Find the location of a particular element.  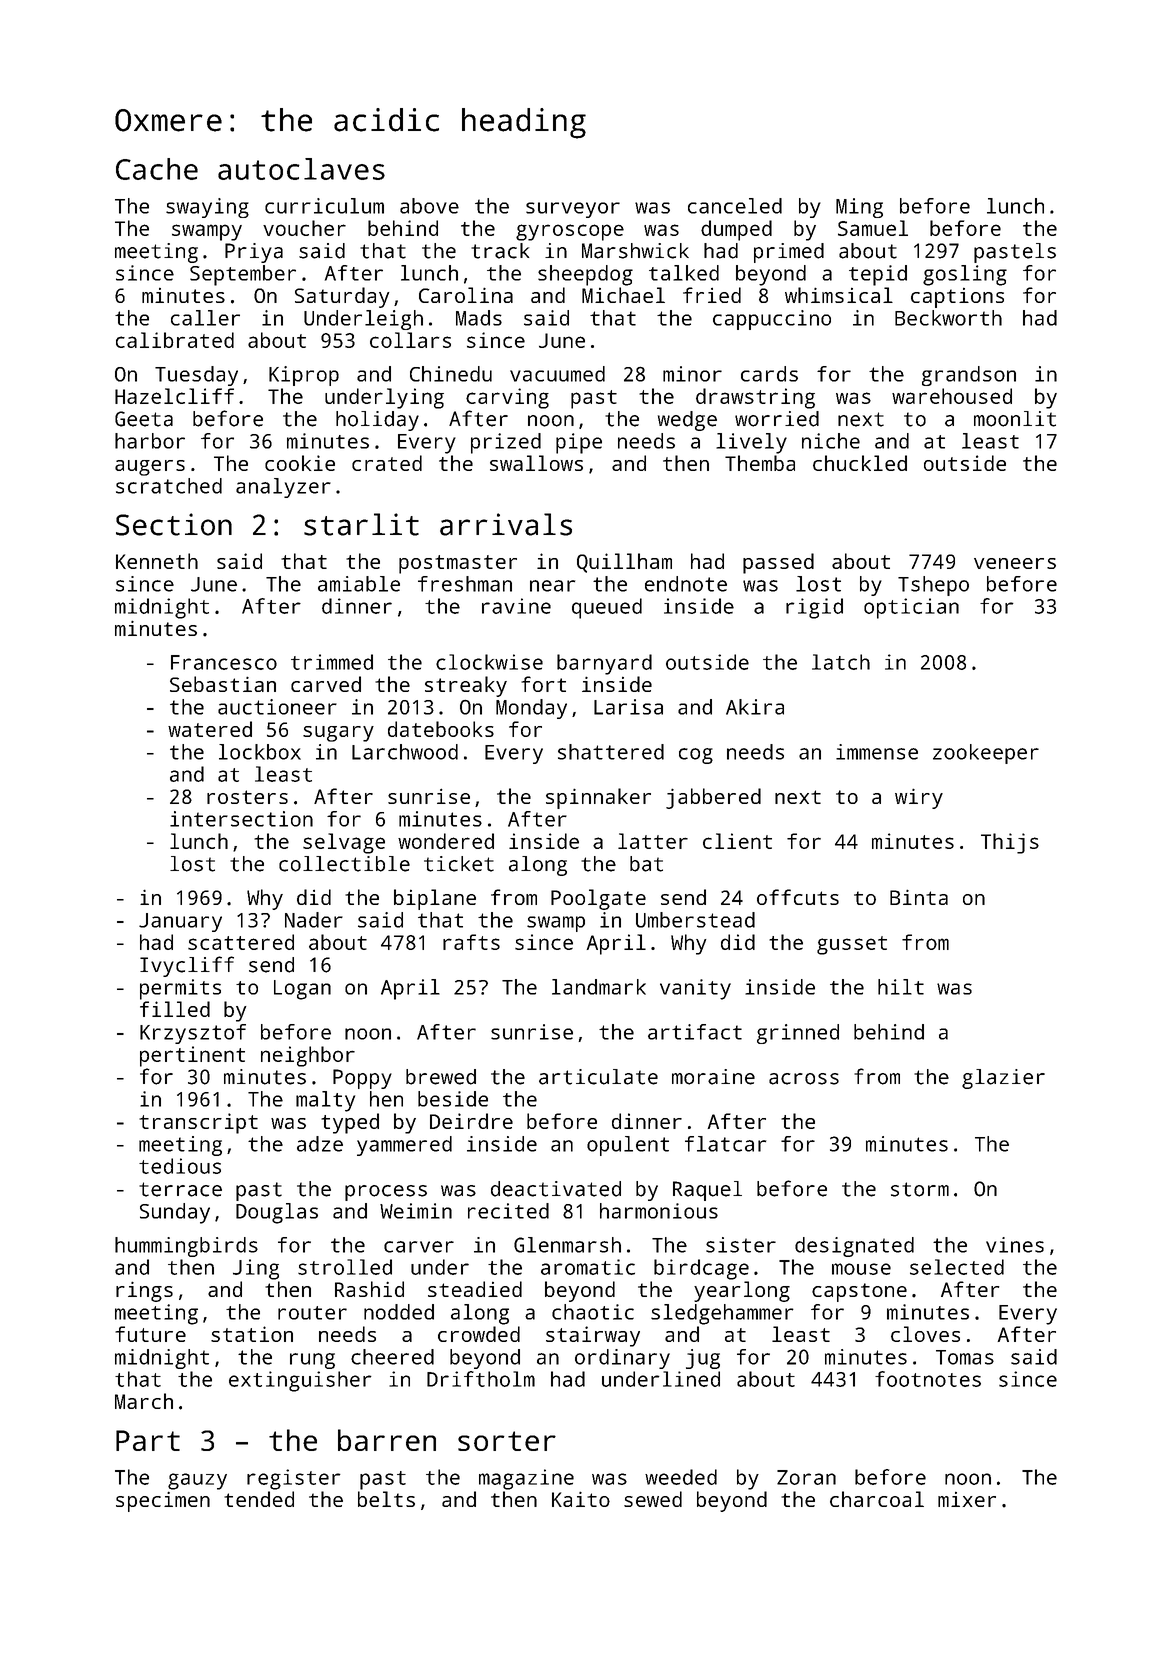

Samuel is located at coordinates (873, 228).
